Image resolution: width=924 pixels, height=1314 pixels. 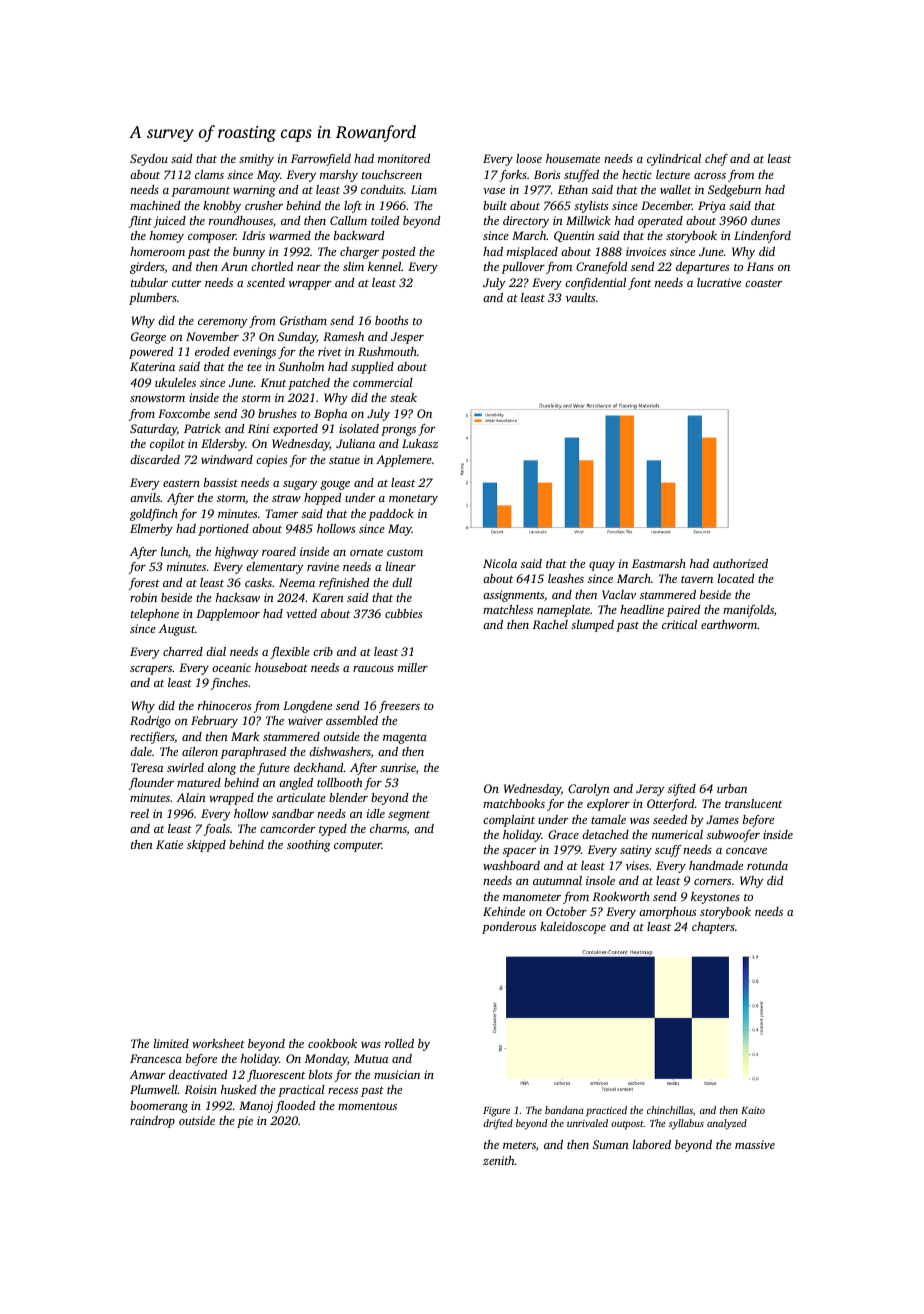 I want to click on raindrop, so click(x=152, y=1122).
